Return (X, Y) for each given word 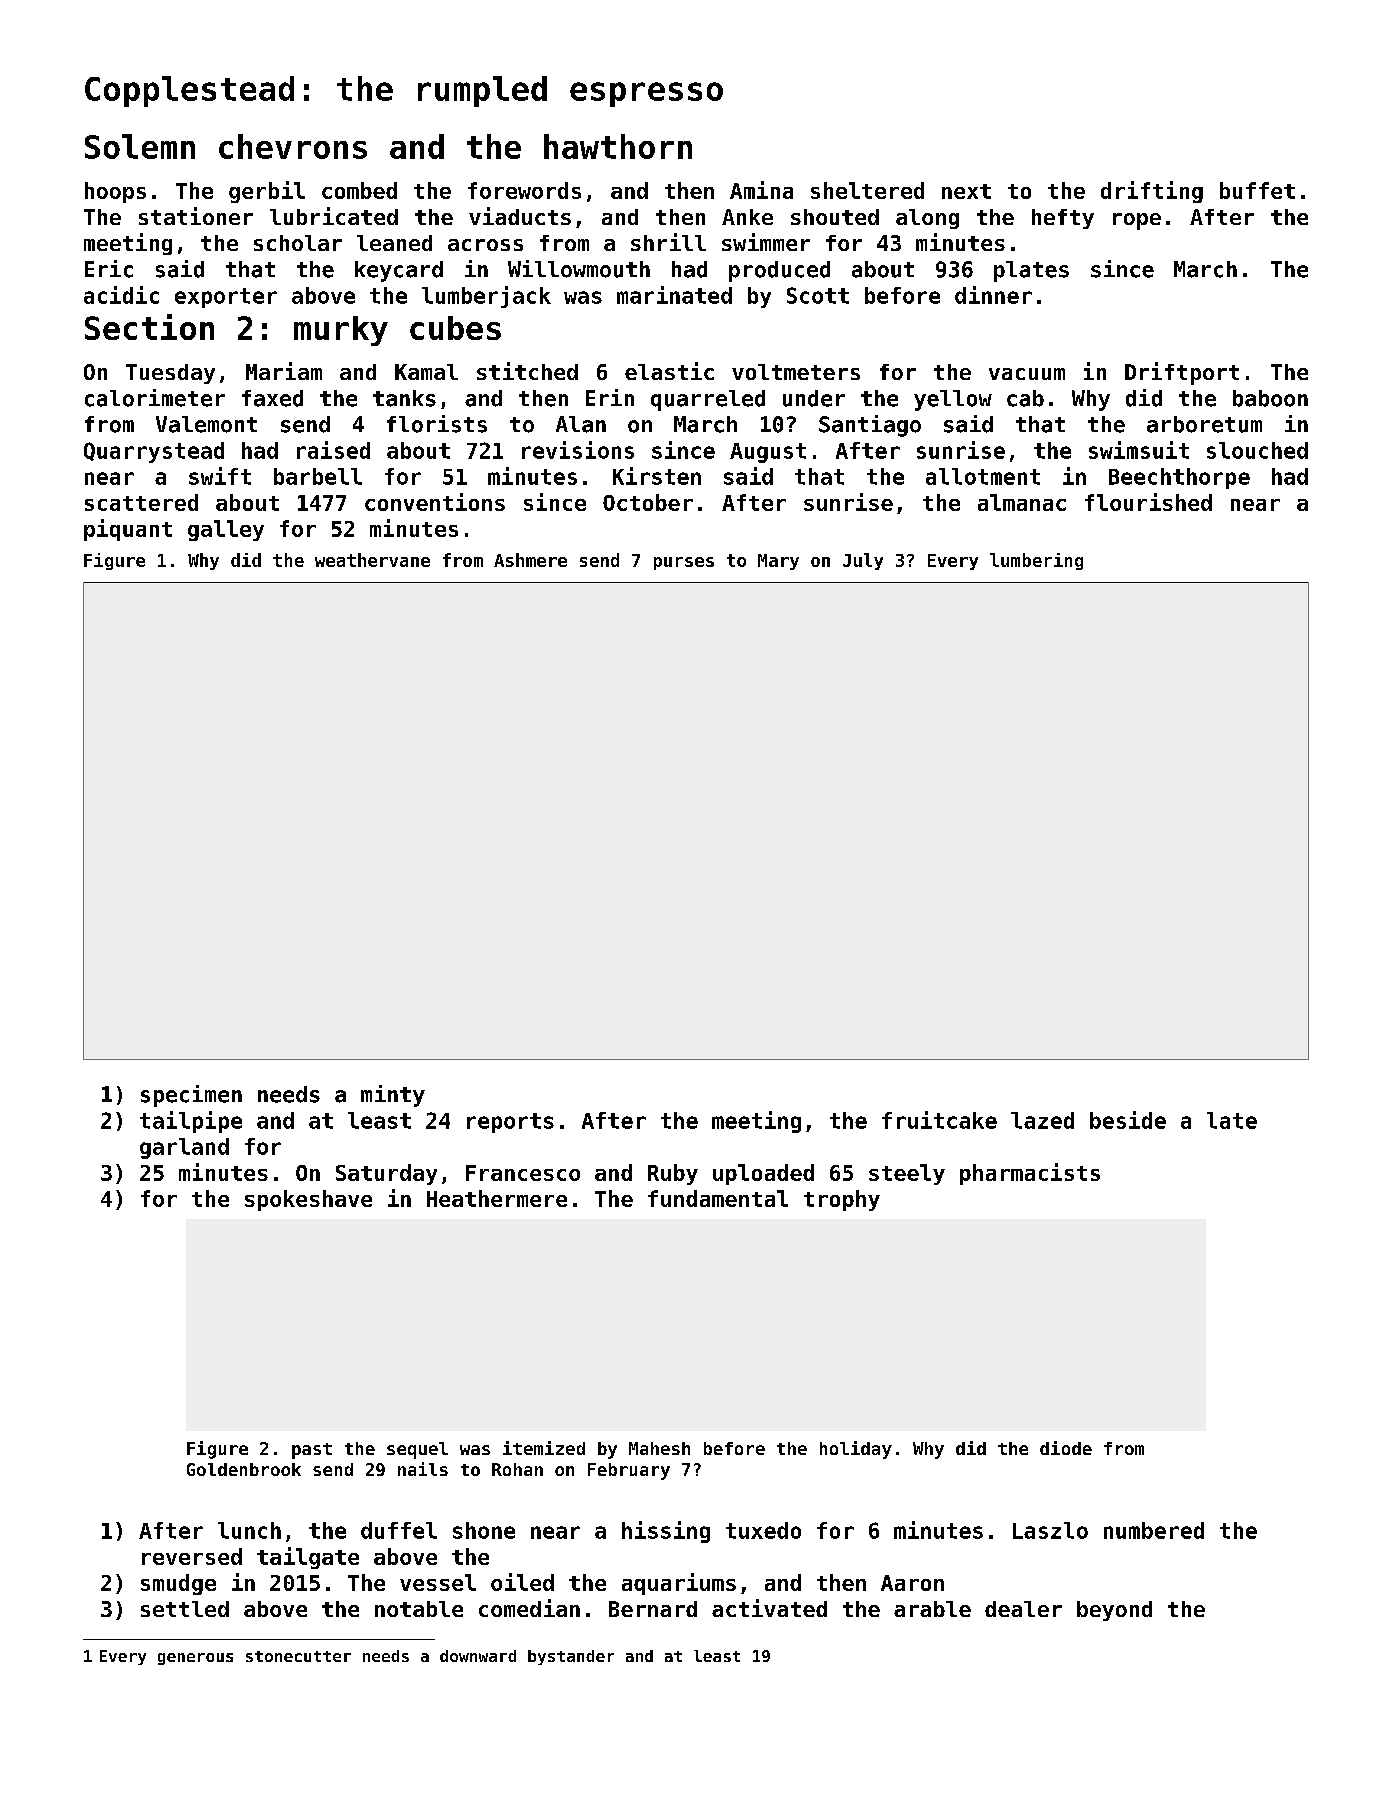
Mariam (284, 371)
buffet (1257, 190)
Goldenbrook (244, 1469)
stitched (527, 371)
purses (684, 563)
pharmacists (1030, 1174)
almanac (1022, 502)
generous (195, 1659)
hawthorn (618, 146)
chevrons (293, 146)
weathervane (372, 560)
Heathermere (497, 1198)
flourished (1148, 502)
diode (1066, 1448)
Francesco (523, 1173)
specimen (191, 1096)
